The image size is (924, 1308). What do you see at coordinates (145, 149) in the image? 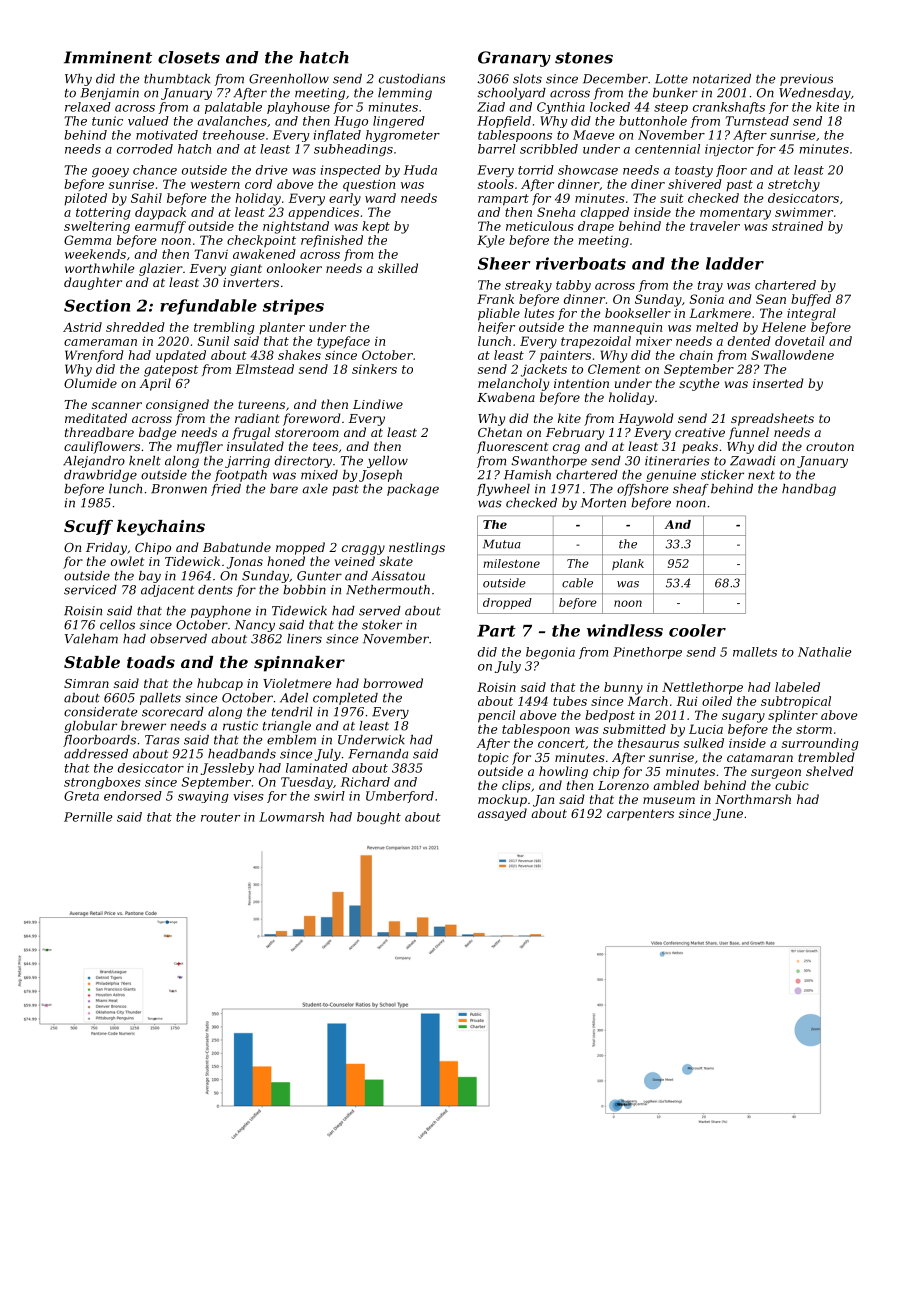
I see `corroded` at bounding box center [145, 149].
